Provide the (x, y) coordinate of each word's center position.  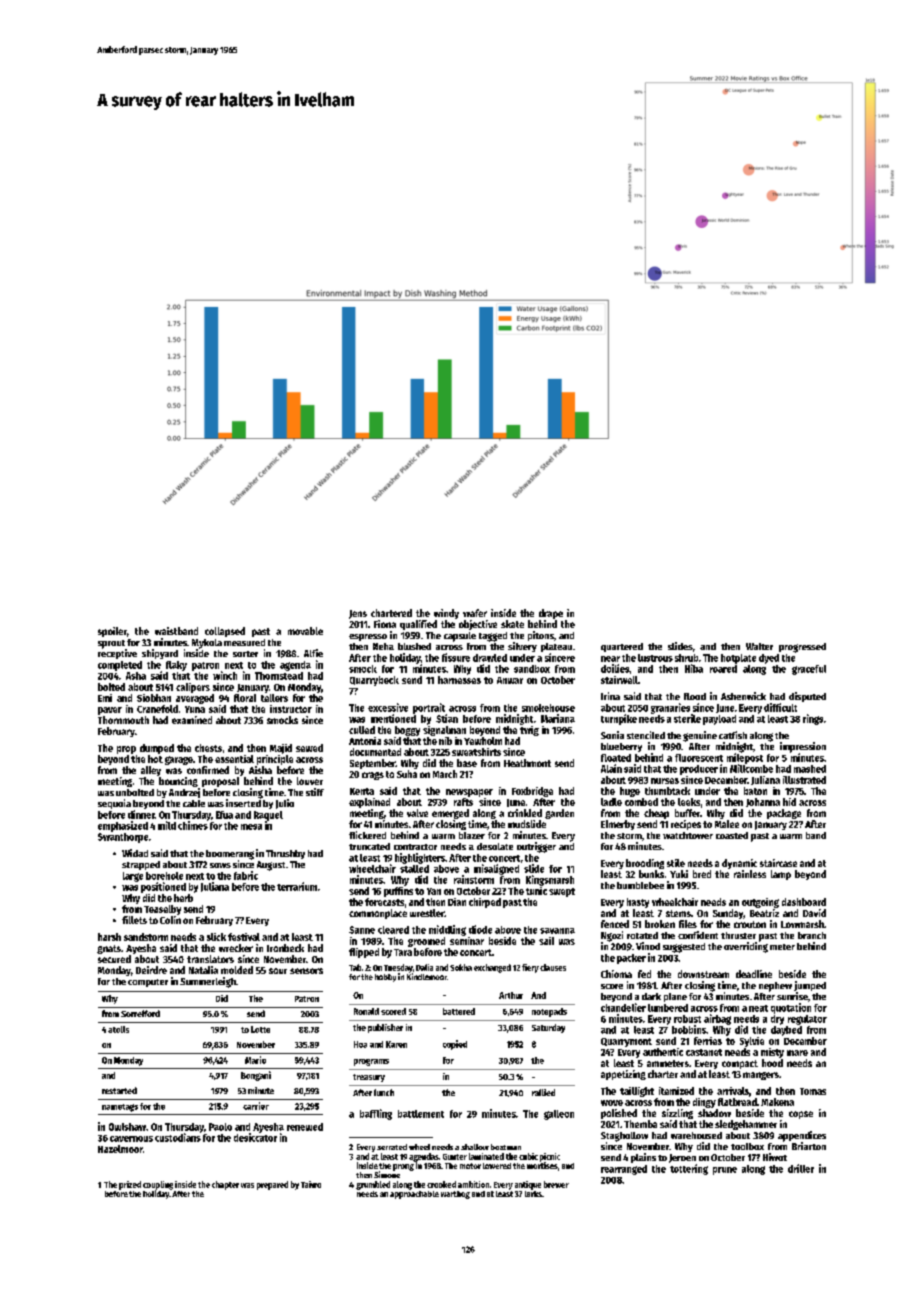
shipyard (160, 654)
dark (651, 996)
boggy (407, 731)
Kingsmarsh (550, 880)
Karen (396, 1044)
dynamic (739, 864)
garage (179, 760)
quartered (622, 647)
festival (244, 937)
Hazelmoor (120, 1149)
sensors (306, 971)
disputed (807, 697)
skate (512, 624)
